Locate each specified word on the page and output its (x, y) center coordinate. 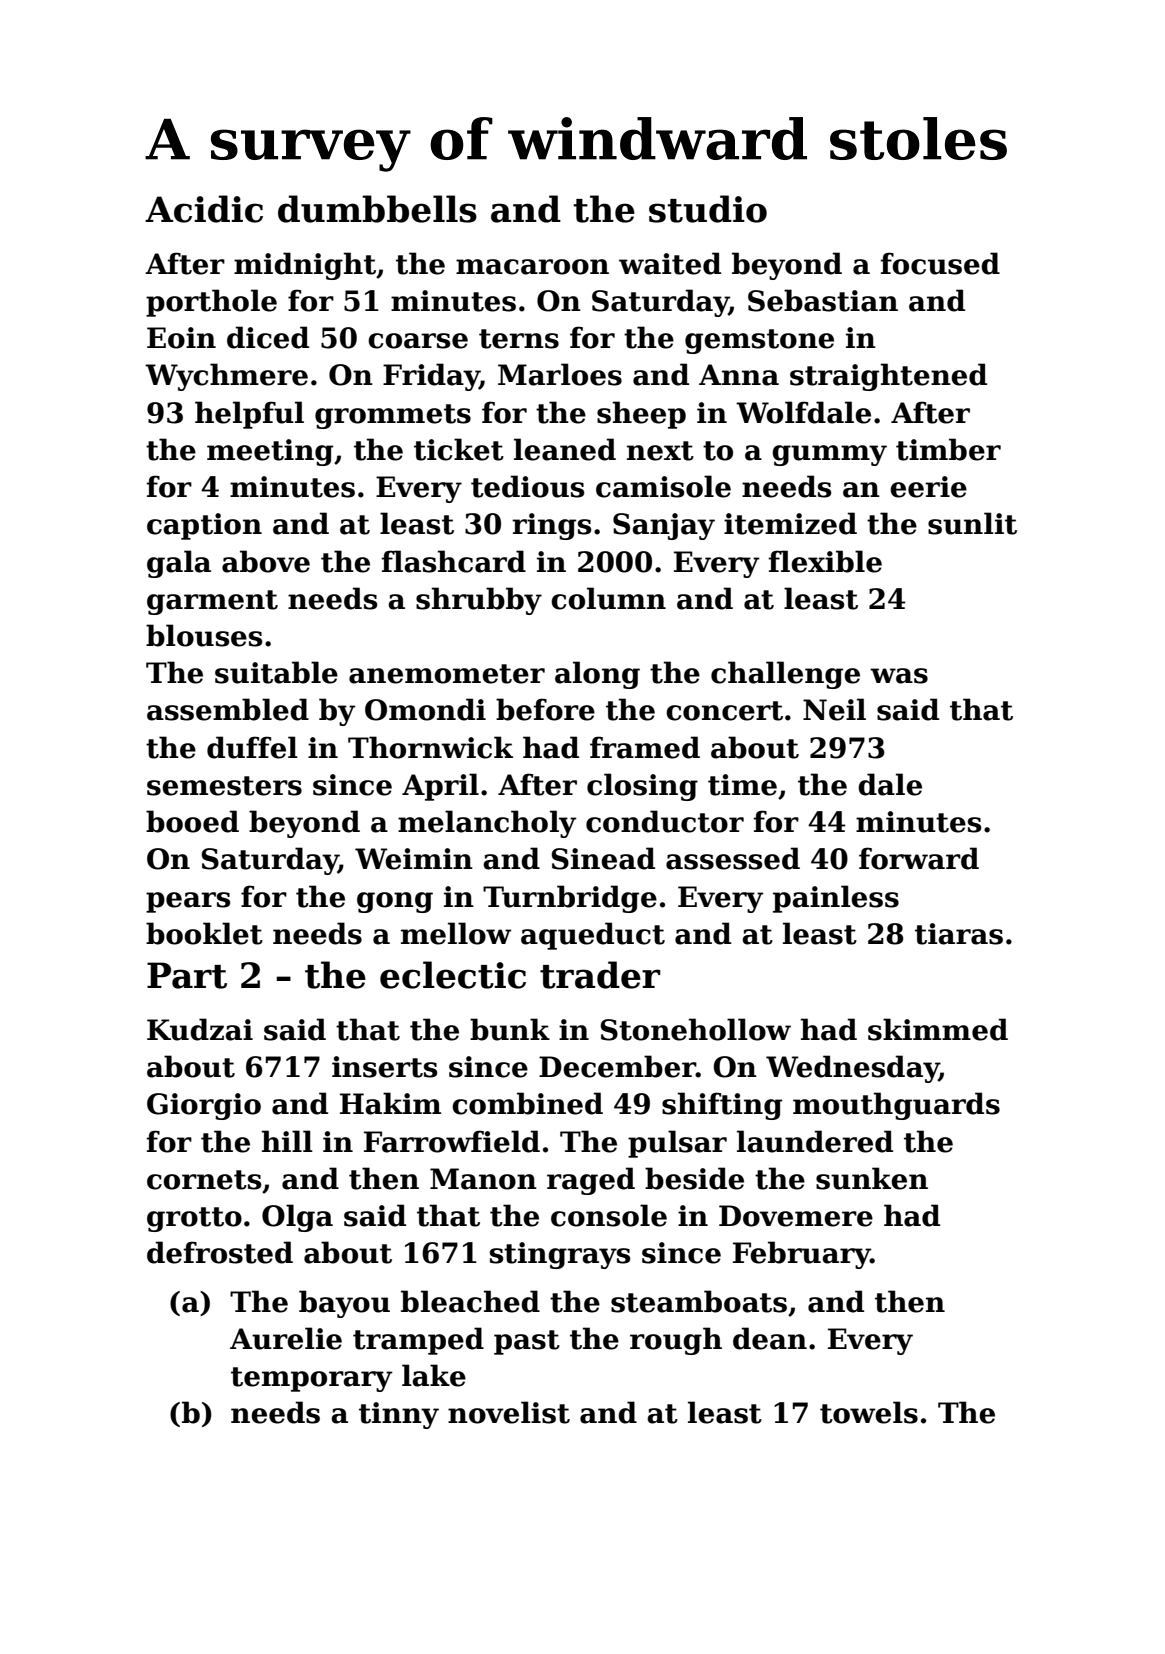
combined (527, 1103)
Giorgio (204, 1106)
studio (708, 209)
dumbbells (377, 209)
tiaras (959, 934)
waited (670, 263)
